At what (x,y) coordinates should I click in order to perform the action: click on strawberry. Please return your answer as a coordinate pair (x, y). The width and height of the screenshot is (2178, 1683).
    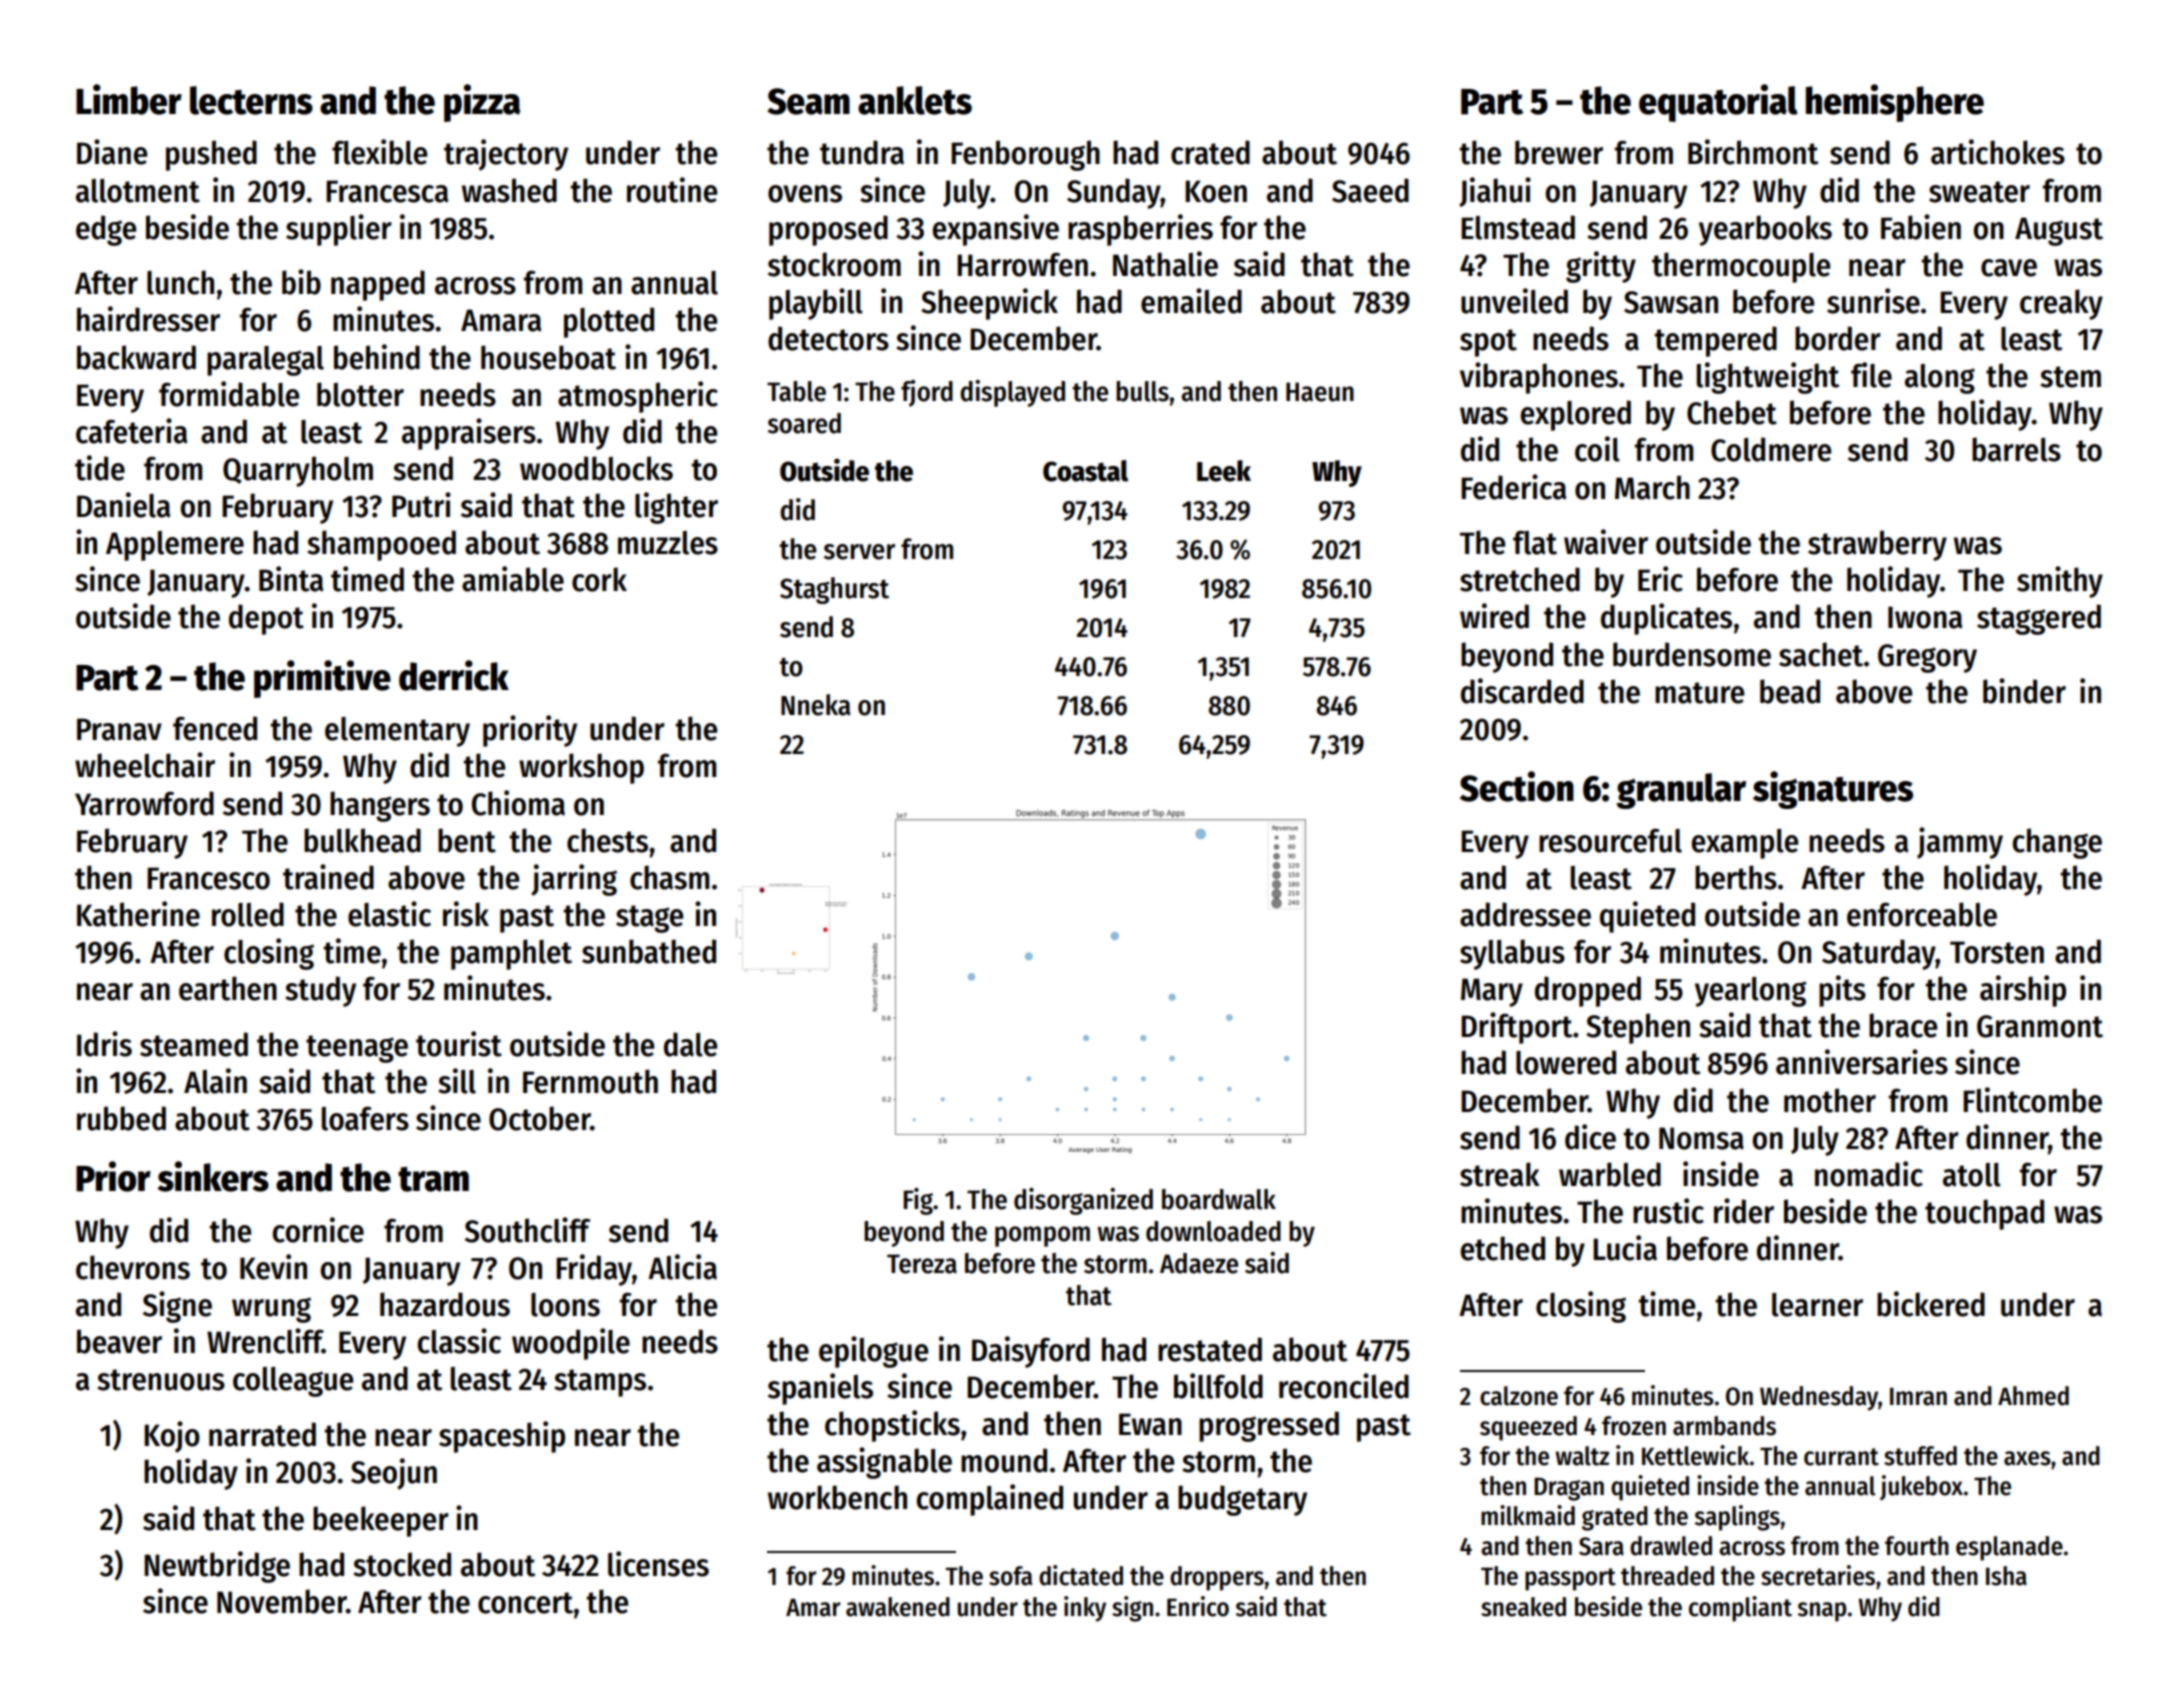
    Looking at the image, I should click on (1877, 545).
